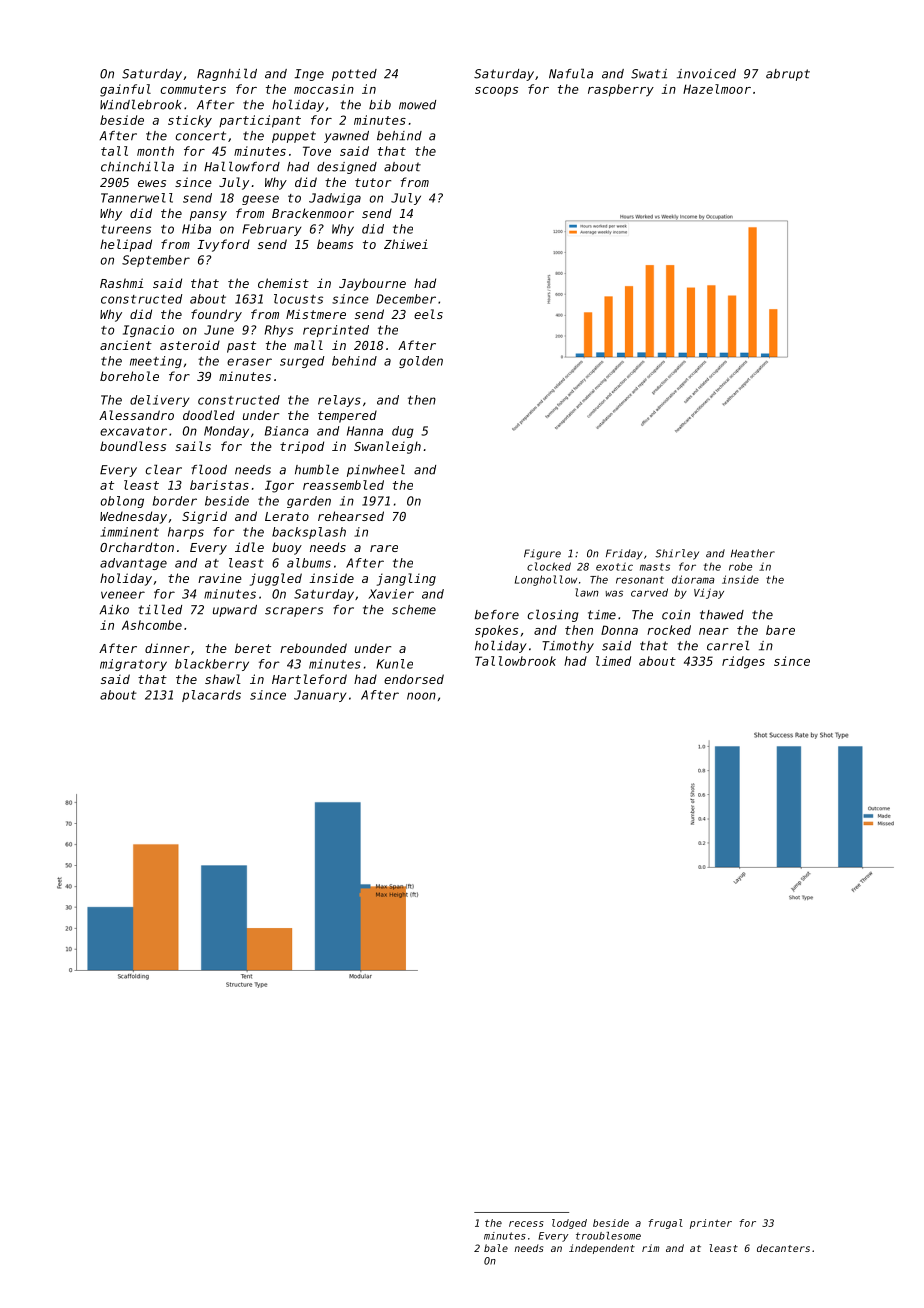 The height and width of the document is (1308, 924). Describe the element at coordinates (421, 362) in the document. I see `golden` at that location.
